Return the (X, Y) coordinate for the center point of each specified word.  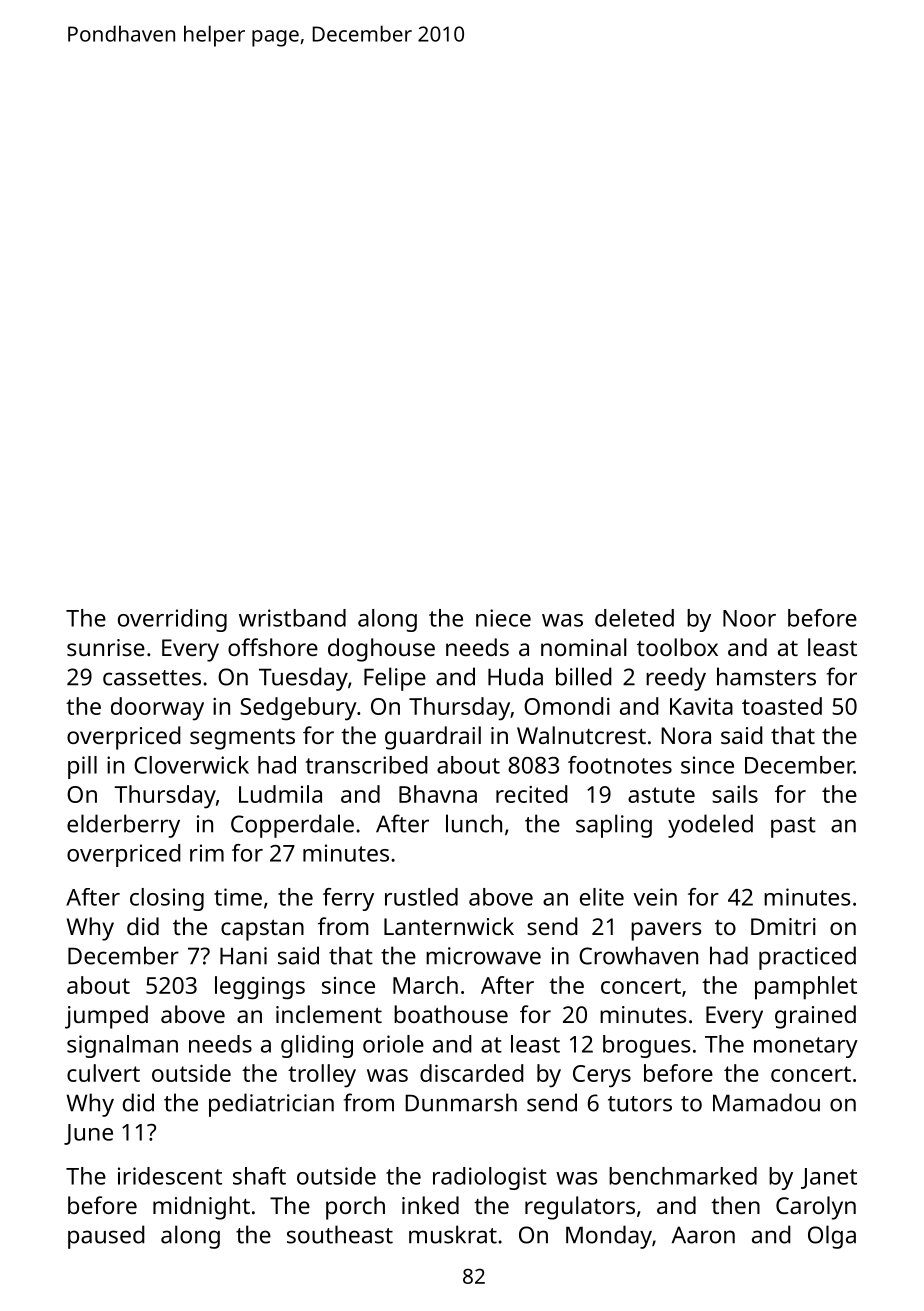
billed (584, 676)
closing (167, 899)
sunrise (106, 647)
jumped (106, 1017)
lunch (474, 823)
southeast (340, 1234)
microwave (483, 956)
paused (106, 1237)
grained (815, 1017)
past (793, 827)
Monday (609, 1237)
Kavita (701, 706)
